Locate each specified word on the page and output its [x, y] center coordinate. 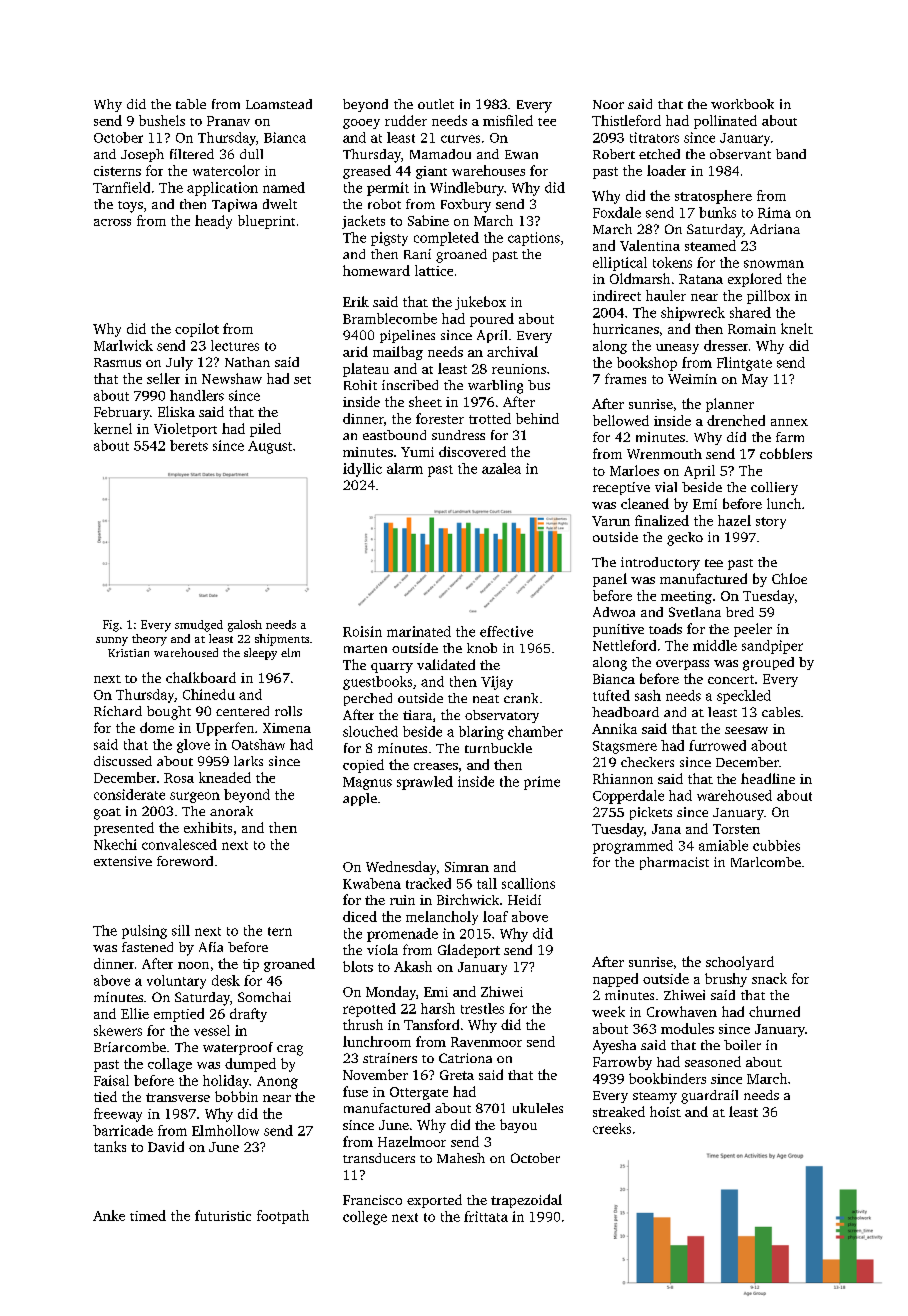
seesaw [746, 730]
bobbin [236, 1096]
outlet [436, 104]
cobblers [786, 453]
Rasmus [117, 362]
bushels [162, 120]
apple [360, 799]
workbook [742, 104]
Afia [211, 947]
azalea [501, 468]
